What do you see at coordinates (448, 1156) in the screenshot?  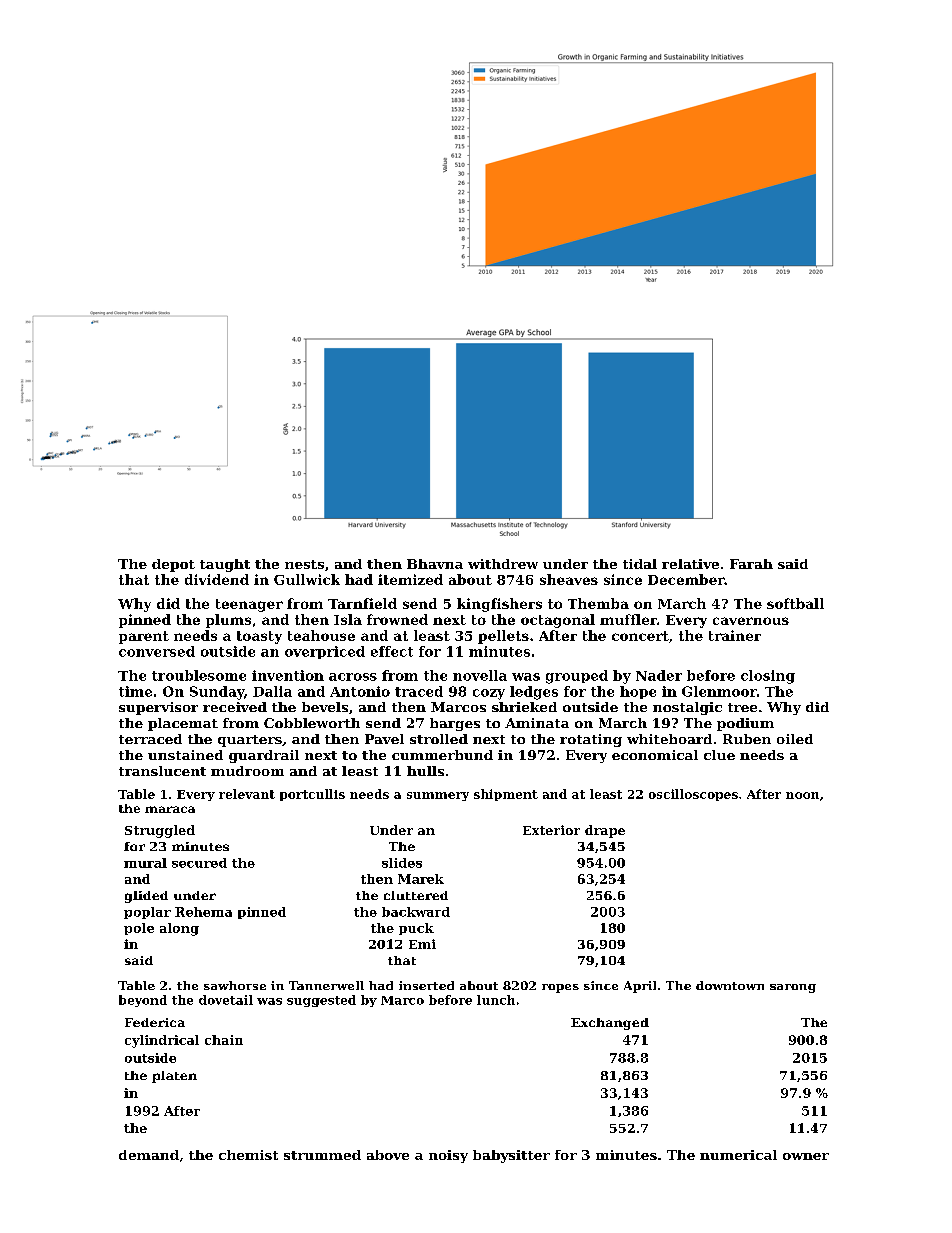 I see `noisy` at bounding box center [448, 1156].
